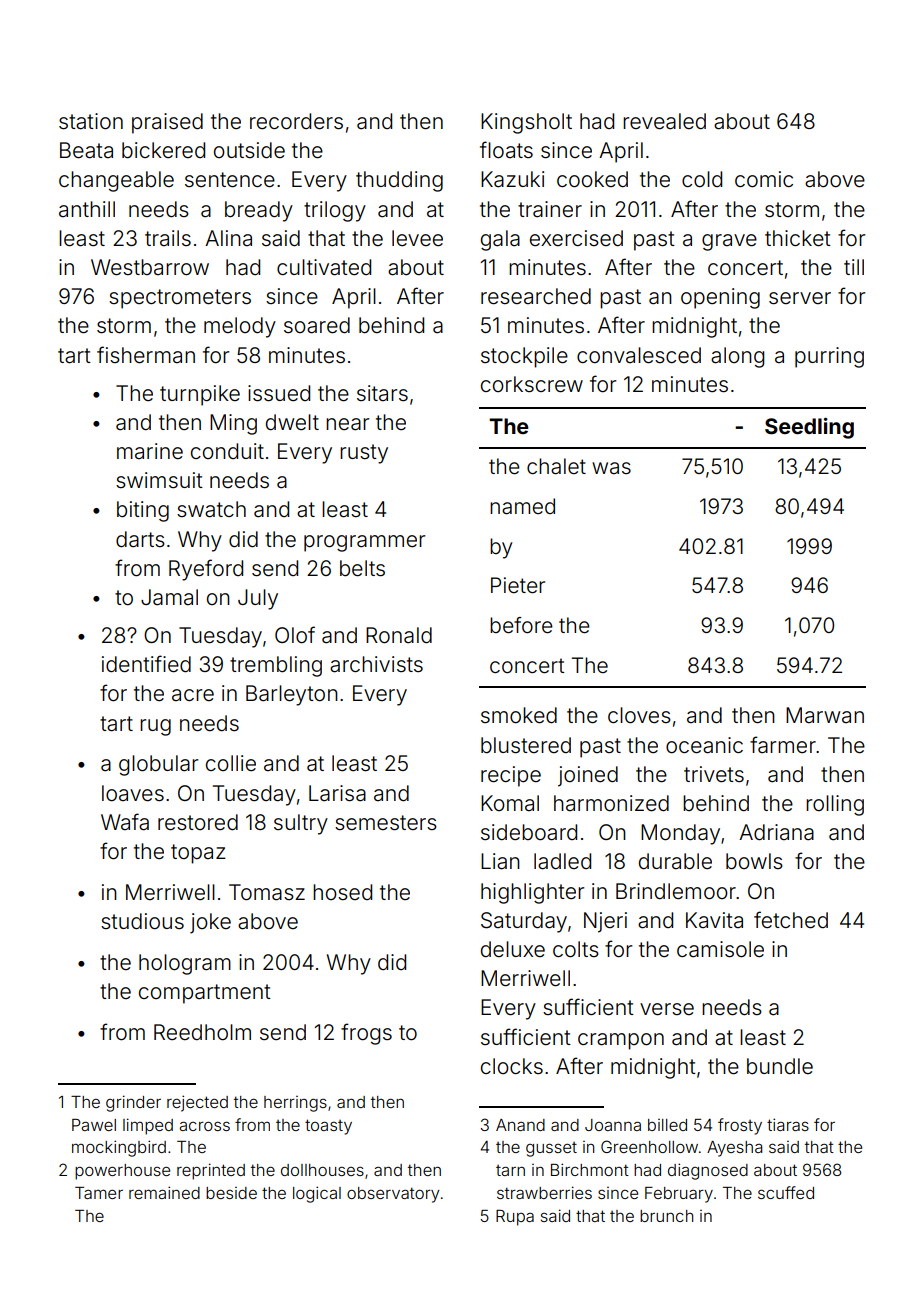 The image size is (924, 1311). Describe the element at coordinates (526, 123) in the screenshot. I see `Kingsholt` at that location.
